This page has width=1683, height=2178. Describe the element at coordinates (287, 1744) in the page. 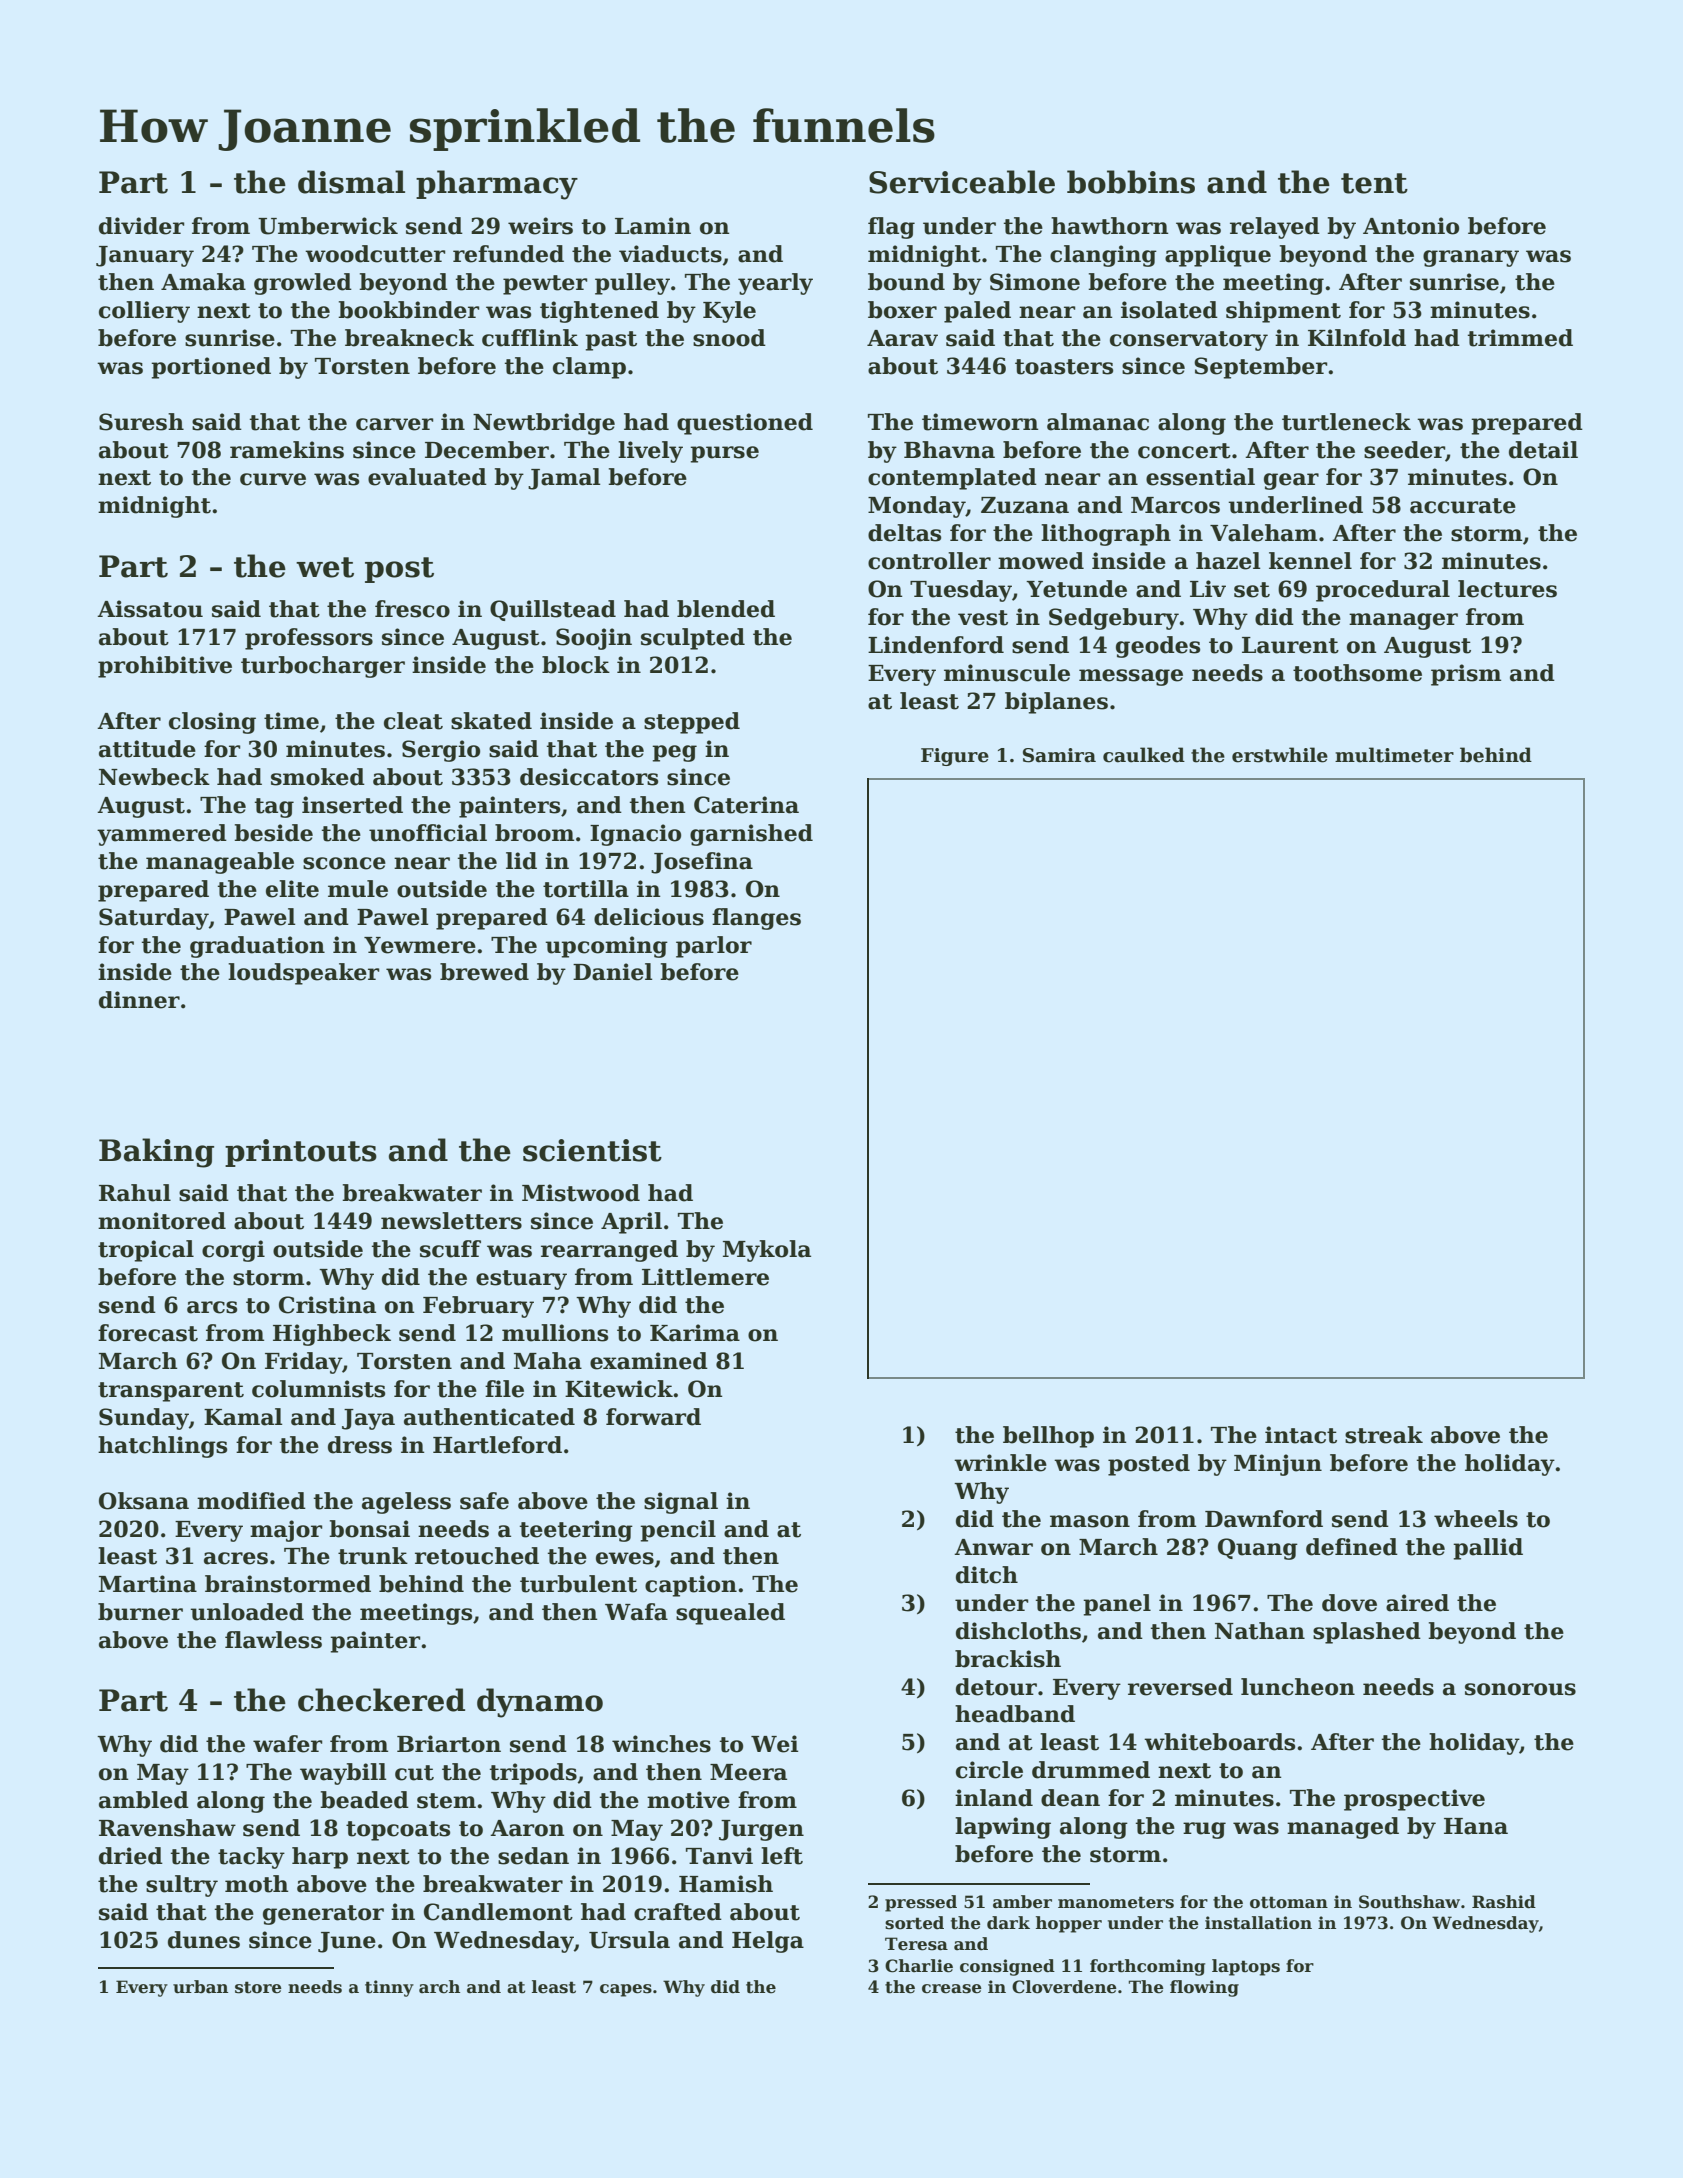

I see `wafer` at that location.
